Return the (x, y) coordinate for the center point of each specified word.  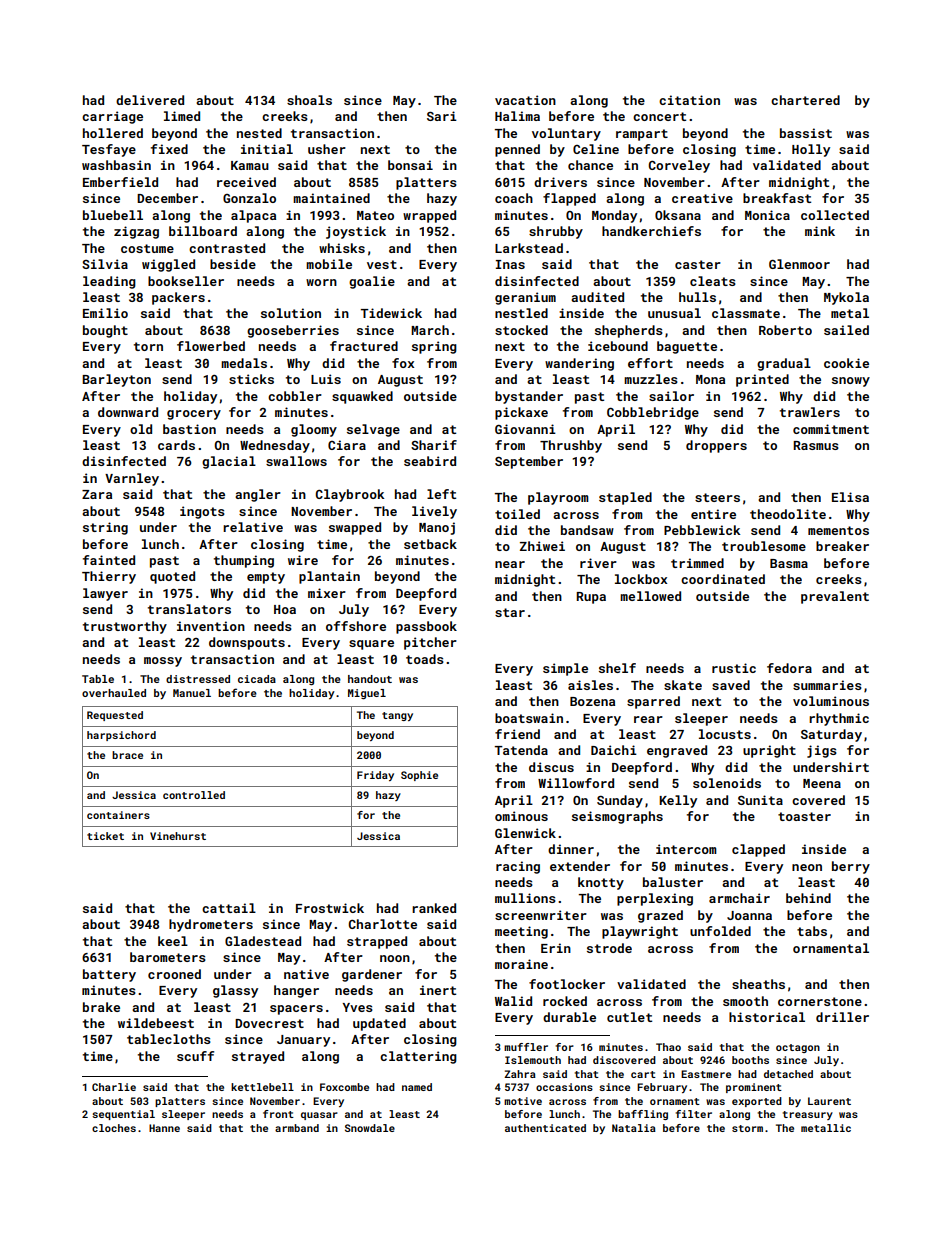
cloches (114, 1128)
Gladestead (263, 941)
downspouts (247, 643)
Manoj (437, 528)
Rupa (591, 598)
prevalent (835, 597)
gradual (784, 364)
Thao (668, 1047)
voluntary (566, 134)
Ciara (347, 445)
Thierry (109, 577)
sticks (251, 379)
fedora (789, 668)
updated (379, 1024)
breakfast (777, 198)
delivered (150, 100)
